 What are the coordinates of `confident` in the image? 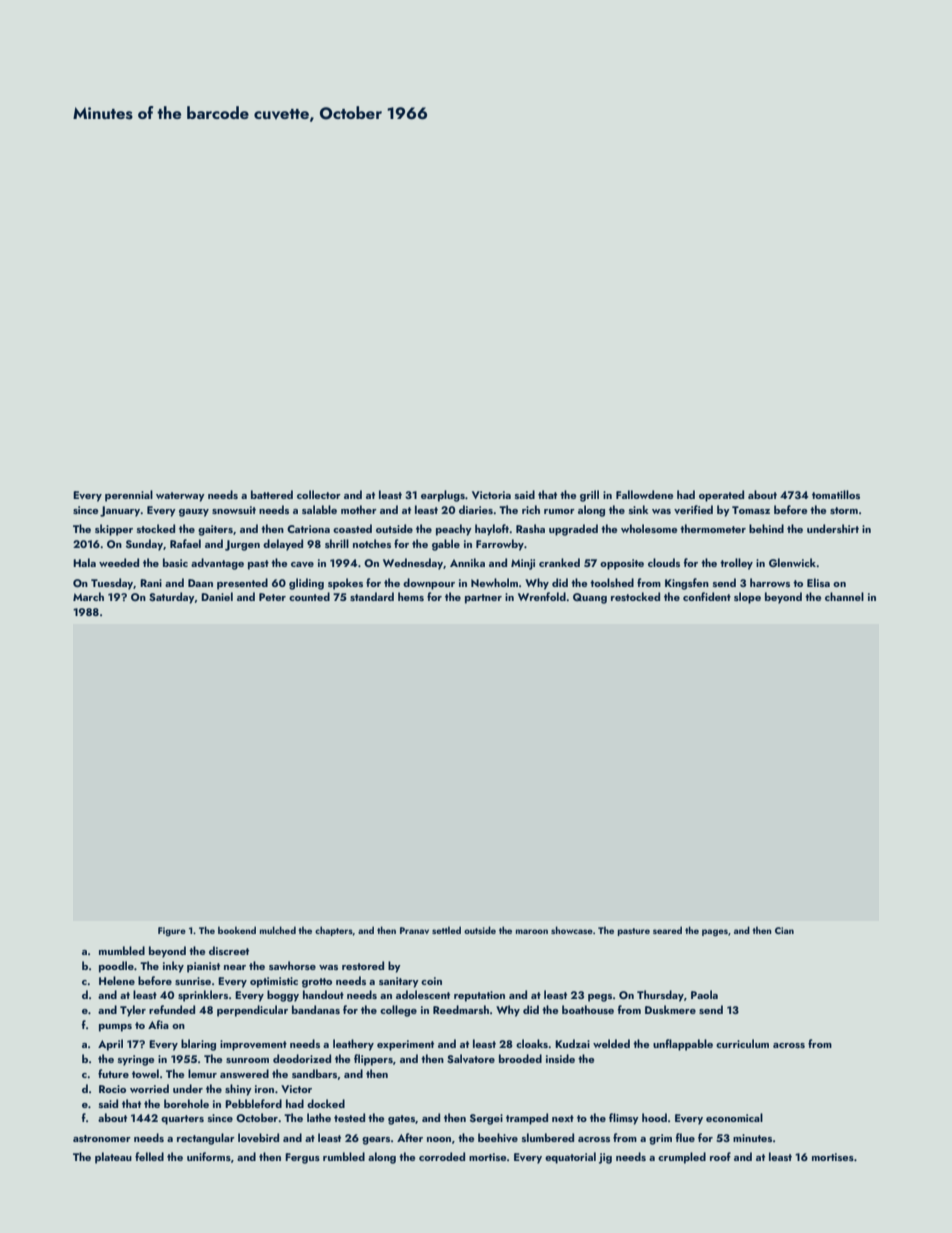 It's located at (707, 596).
